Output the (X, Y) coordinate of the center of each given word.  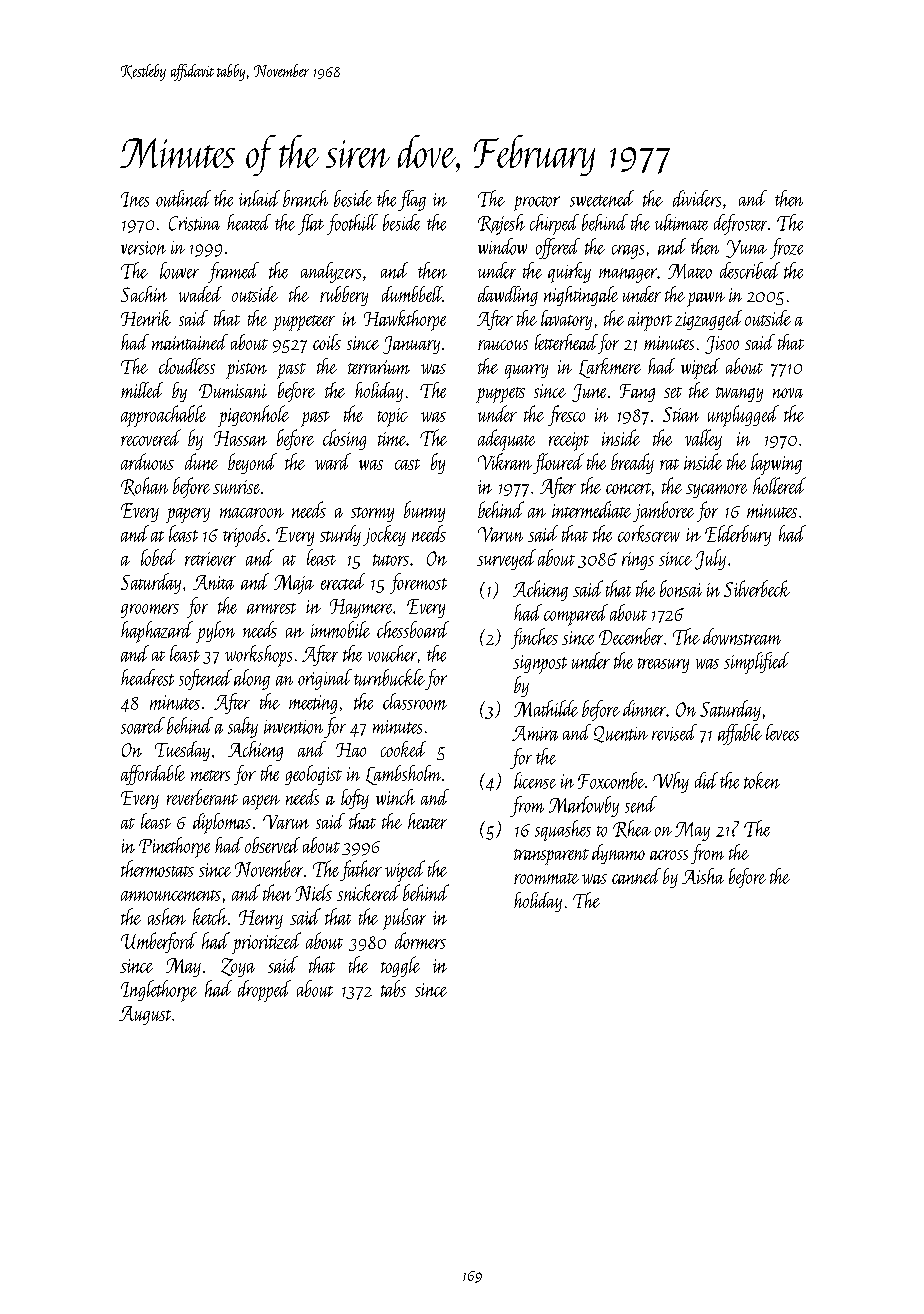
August (145, 1015)
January (411, 345)
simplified (756, 663)
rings (638, 561)
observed (272, 845)
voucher (392, 653)
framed (233, 272)
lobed (158, 557)
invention (293, 727)
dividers (697, 198)
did (706, 780)
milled (142, 390)
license (535, 780)
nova (788, 393)
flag (412, 200)
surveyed (506, 559)
